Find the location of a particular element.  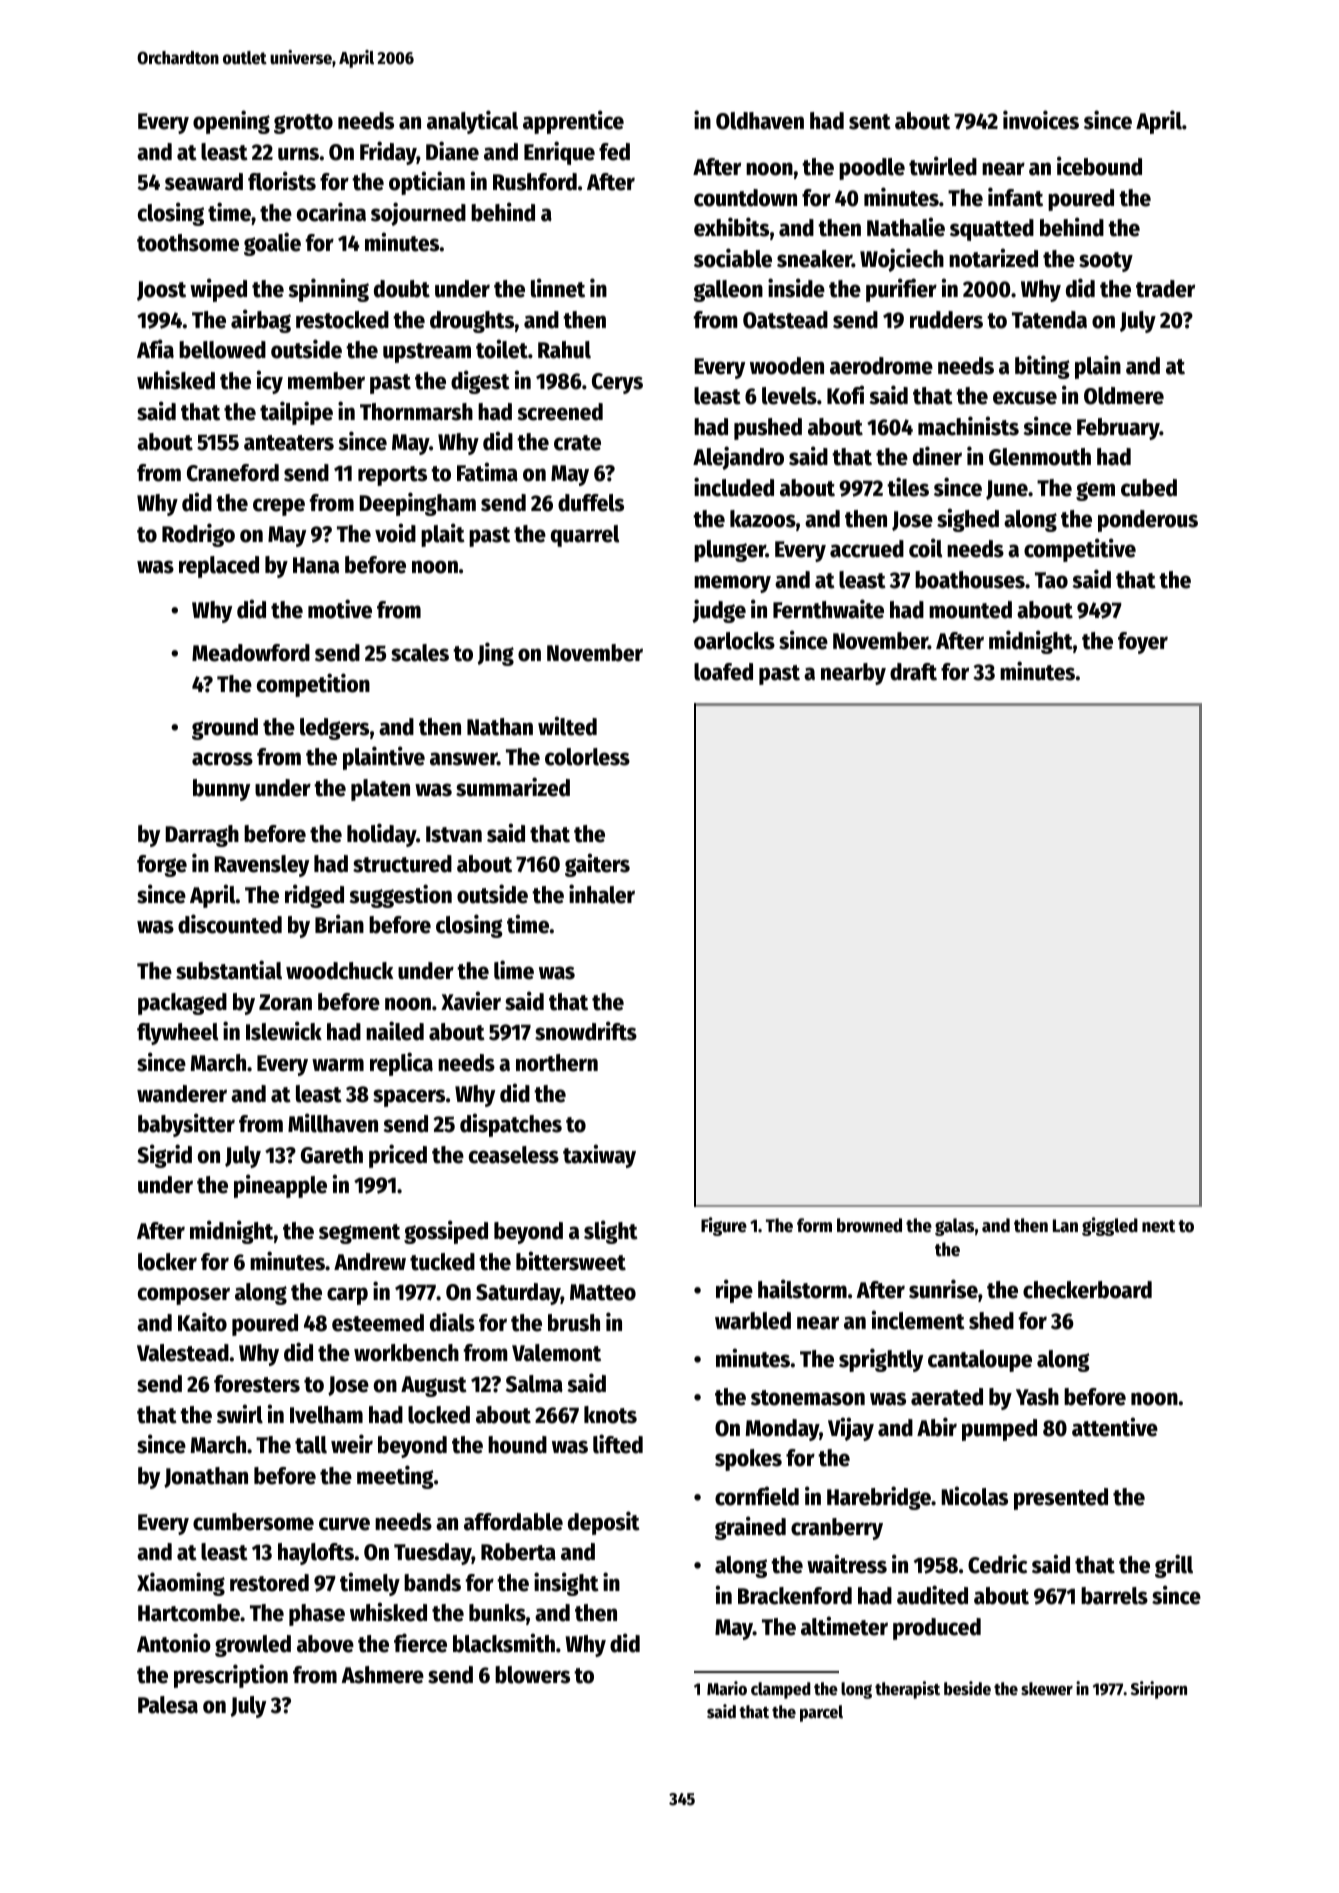

draft is located at coordinates (913, 672).
